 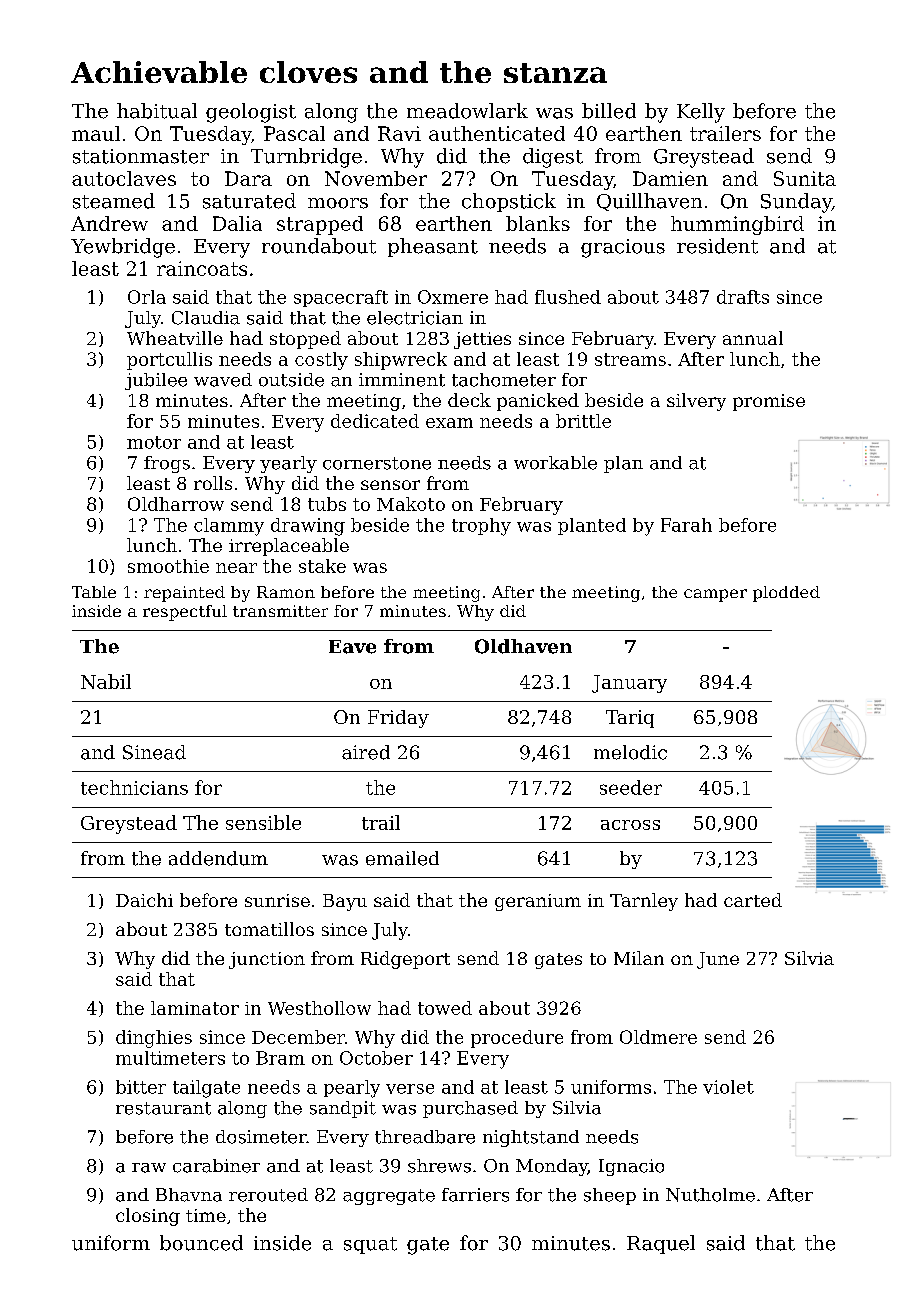 What do you see at coordinates (445, 1008) in the screenshot?
I see `towed` at bounding box center [445, 1008].
